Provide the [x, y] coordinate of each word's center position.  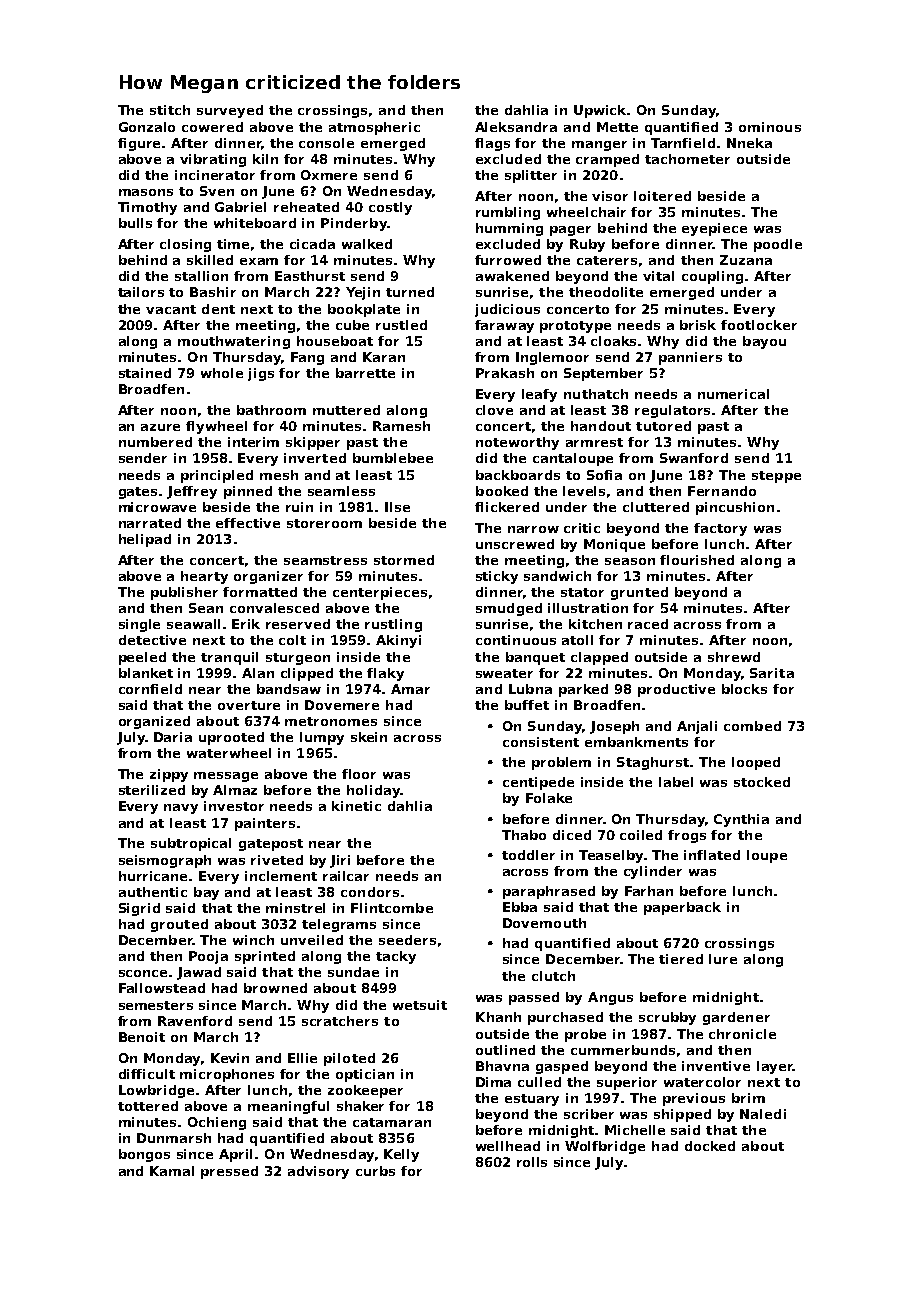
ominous [770, 127]
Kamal [172, 1171]
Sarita [772, 673]
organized [154, 722]
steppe [776, 477]
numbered [155, 442]
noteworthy [517, 443]
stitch [170, 110]
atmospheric [374, 128]
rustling [393, 625]
